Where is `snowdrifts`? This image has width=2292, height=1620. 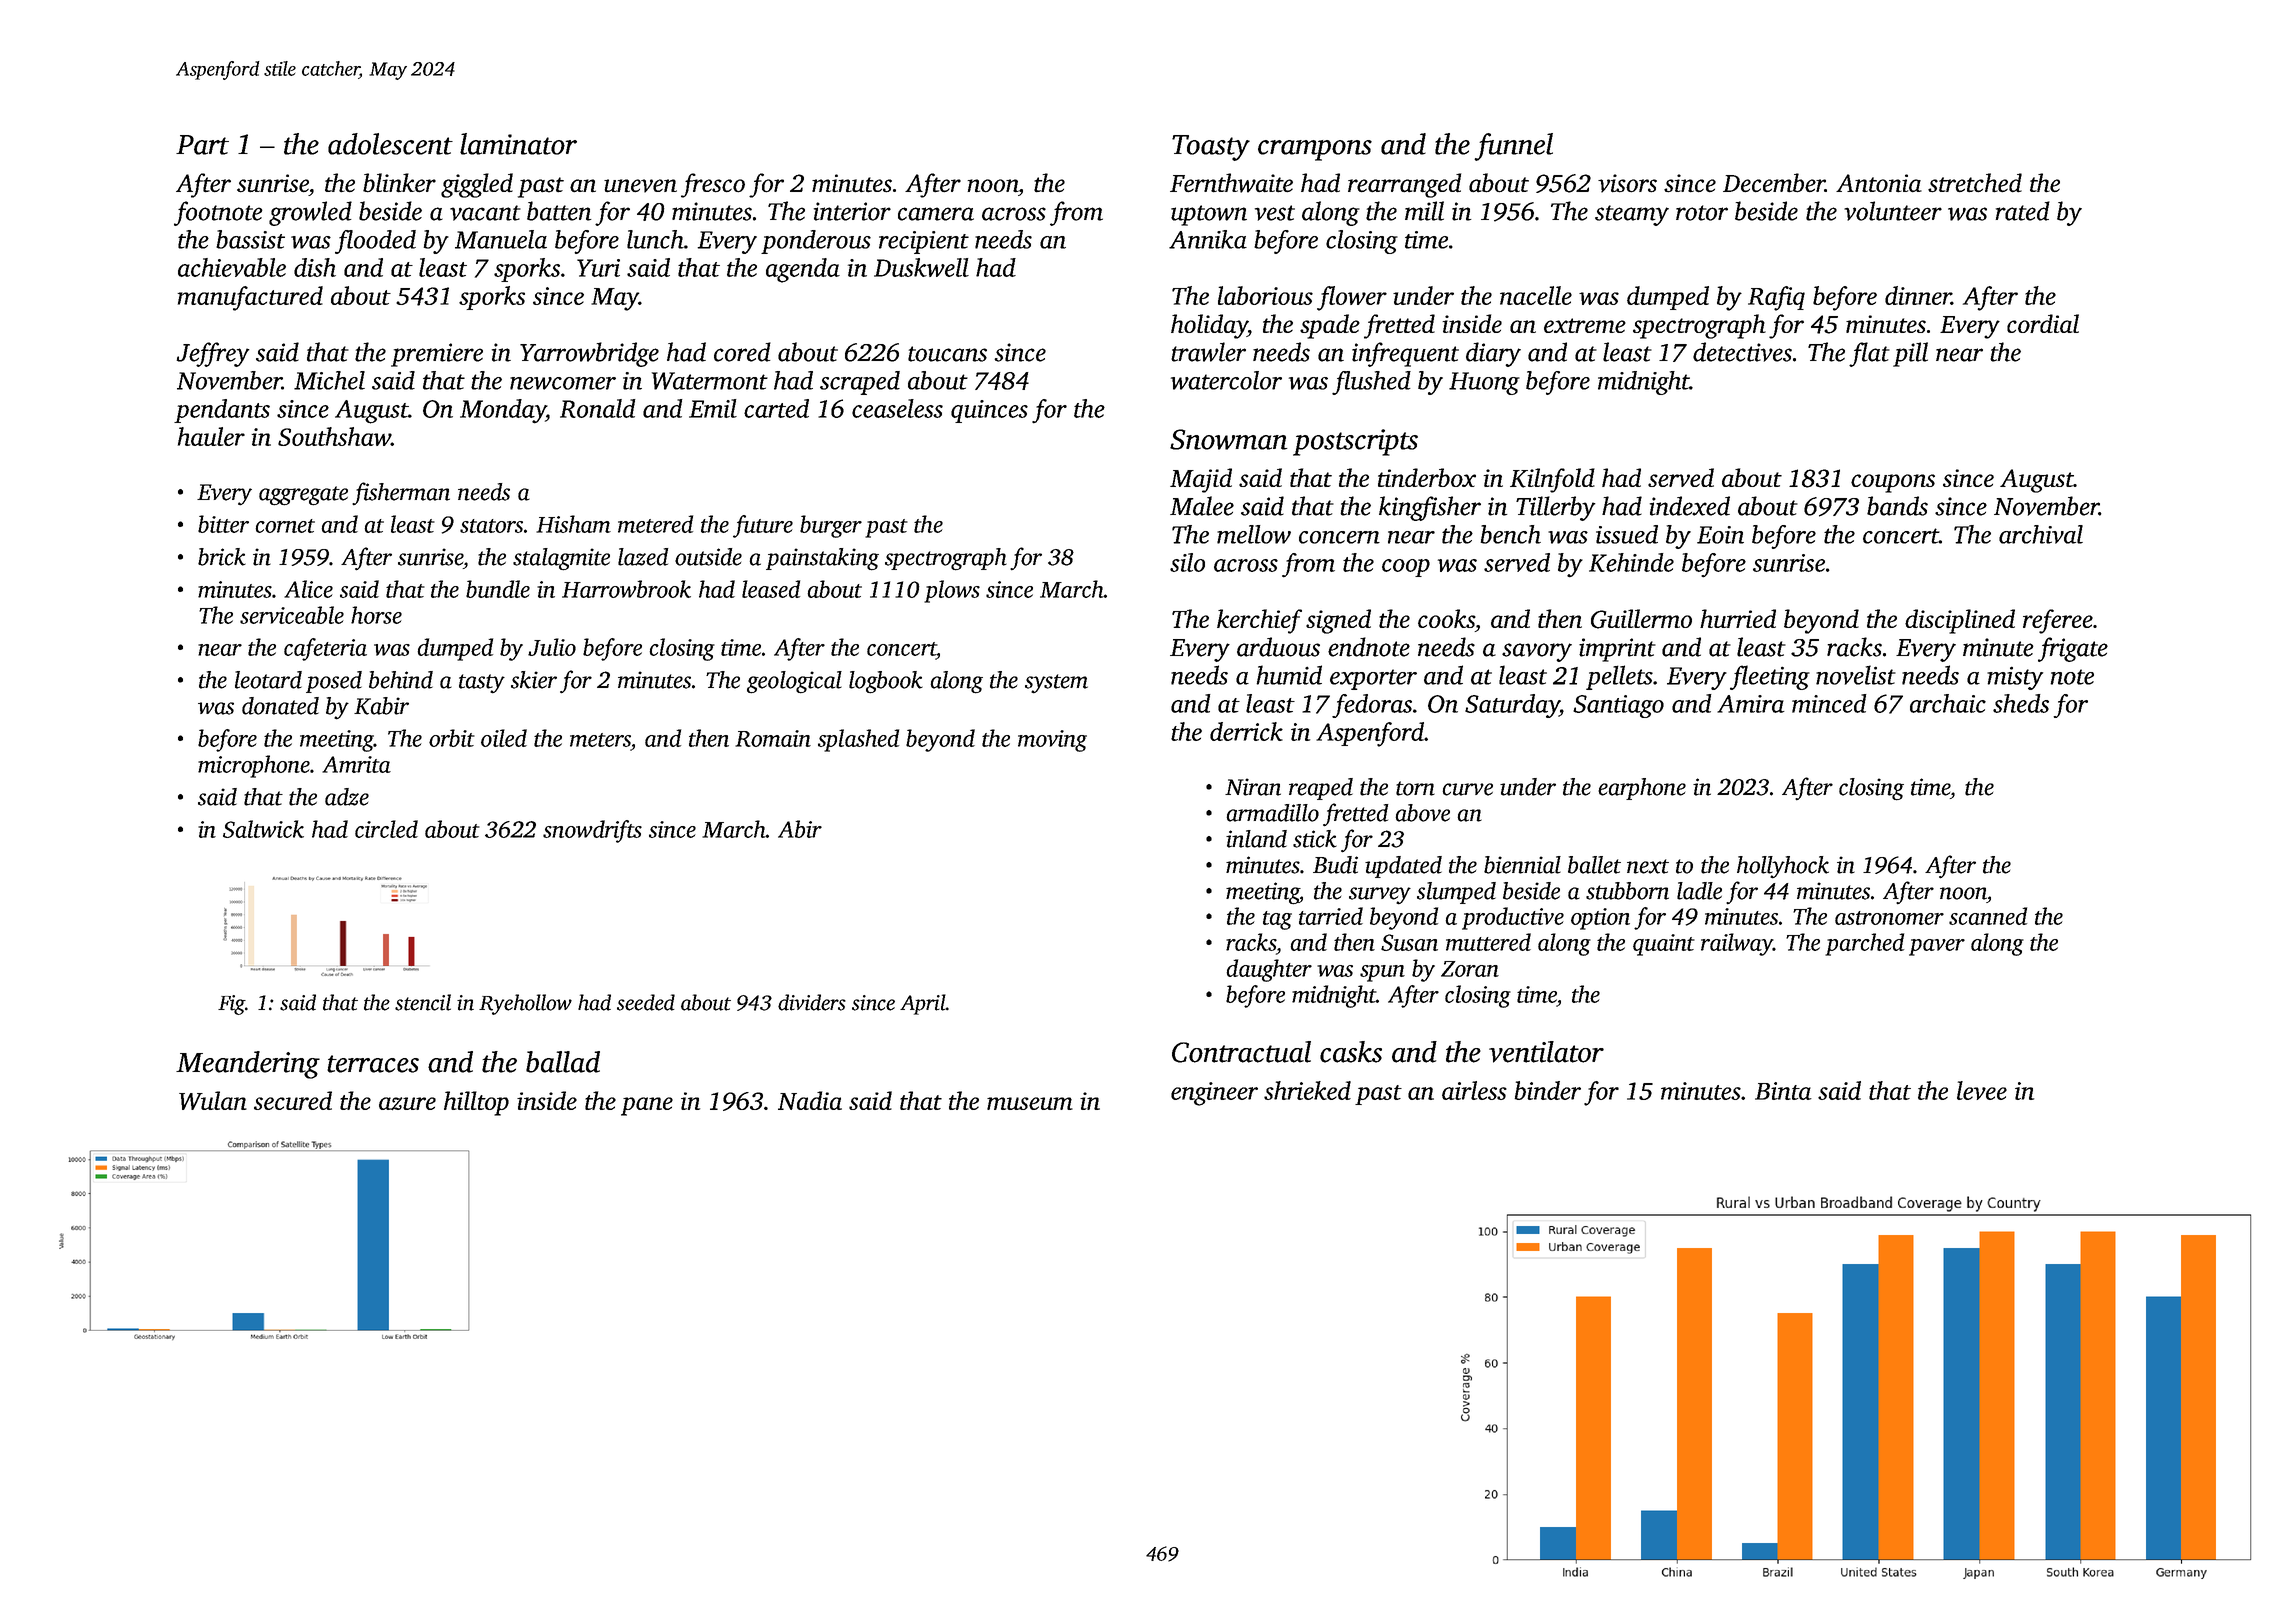 snowdrifts is located at coordinates (592, 831).
